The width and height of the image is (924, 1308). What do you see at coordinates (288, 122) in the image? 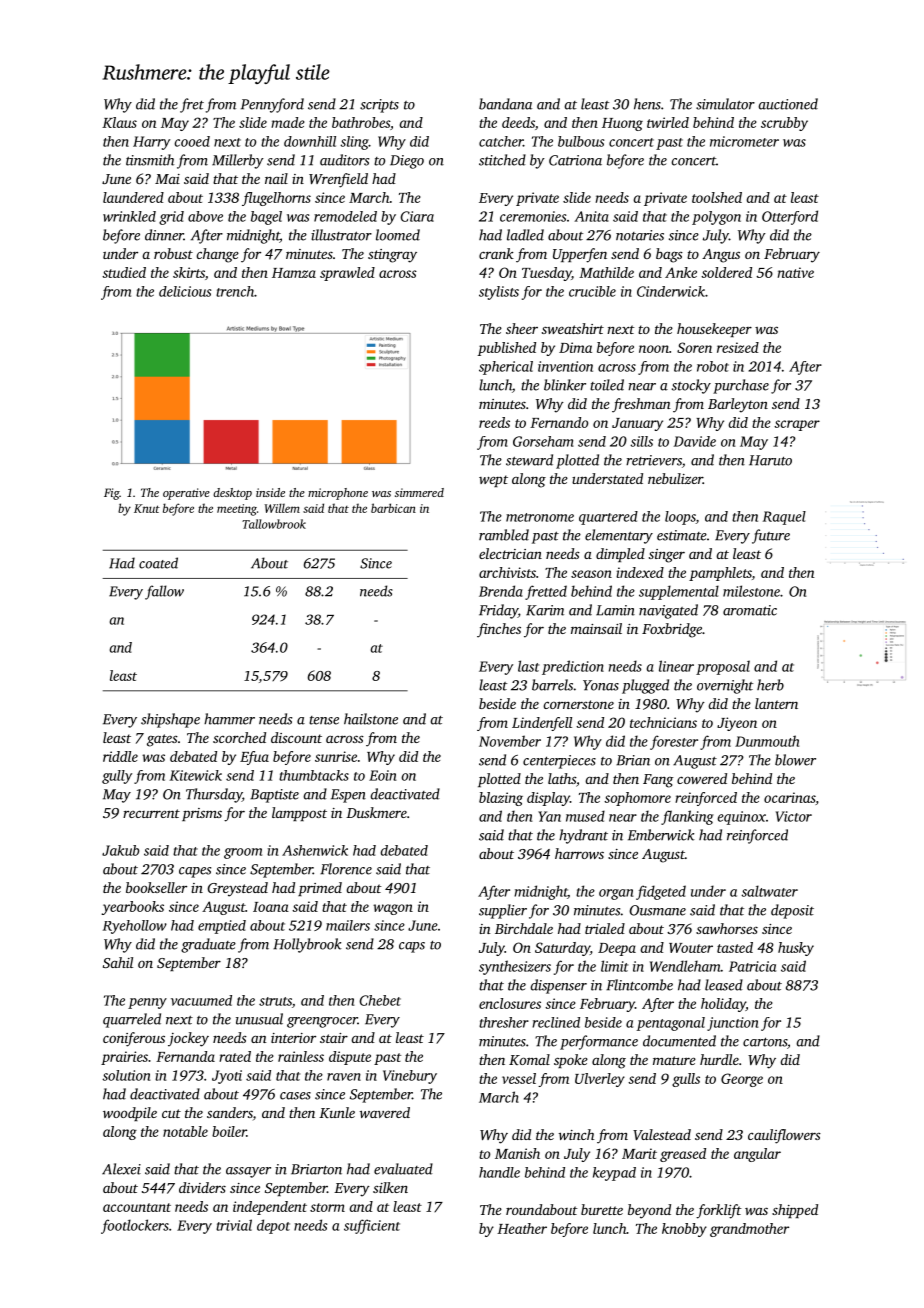
I see `made` at bounding box center [288, 122].
